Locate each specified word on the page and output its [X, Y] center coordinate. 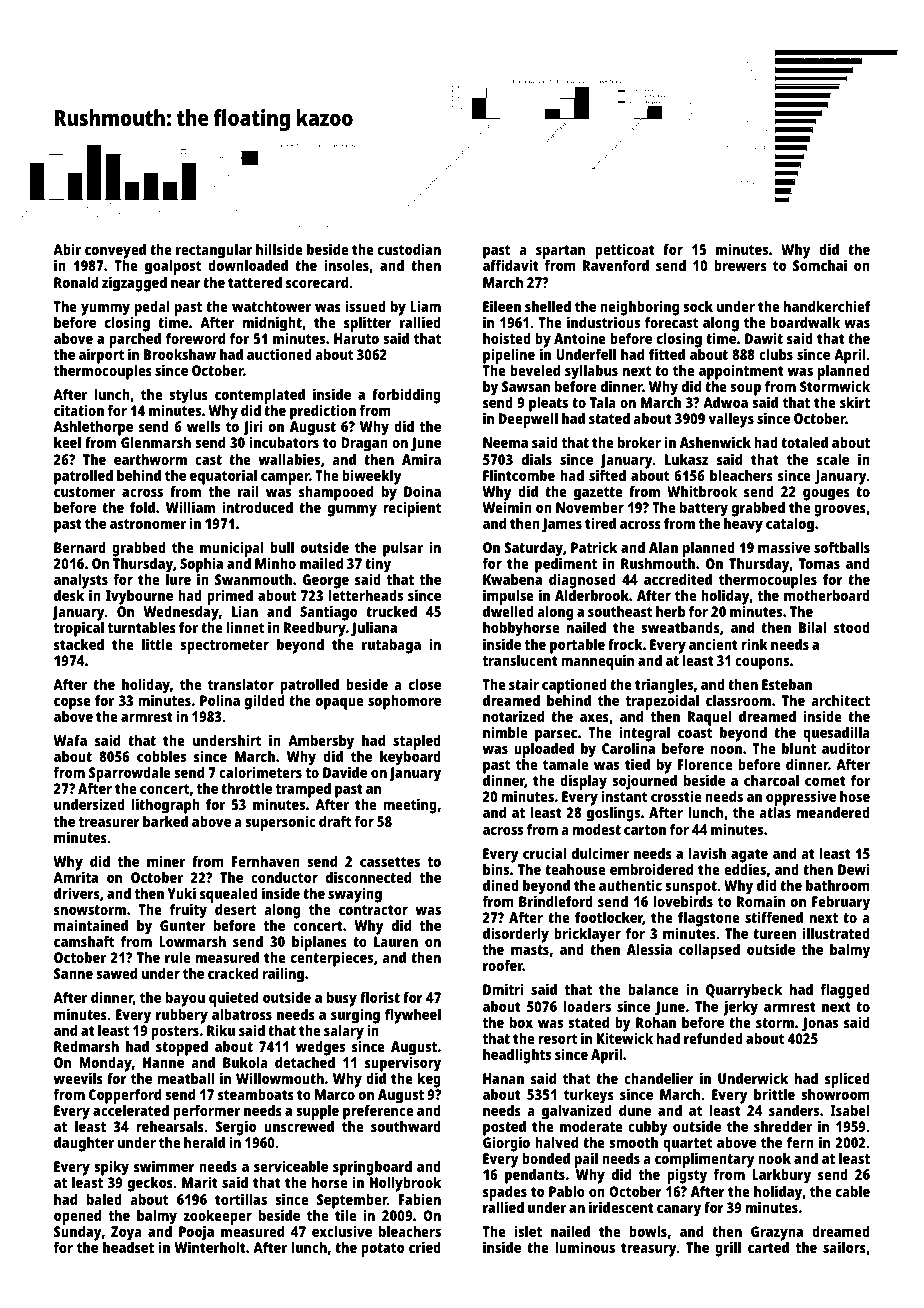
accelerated [131, 1110]
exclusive [342, 1231]
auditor [846, 748]
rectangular [214, 251]
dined [501, 885]
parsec [556, 735]
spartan [560, 252]
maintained [91, 925]
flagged [845, 991]
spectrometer [224, 647]
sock [698, 306]
